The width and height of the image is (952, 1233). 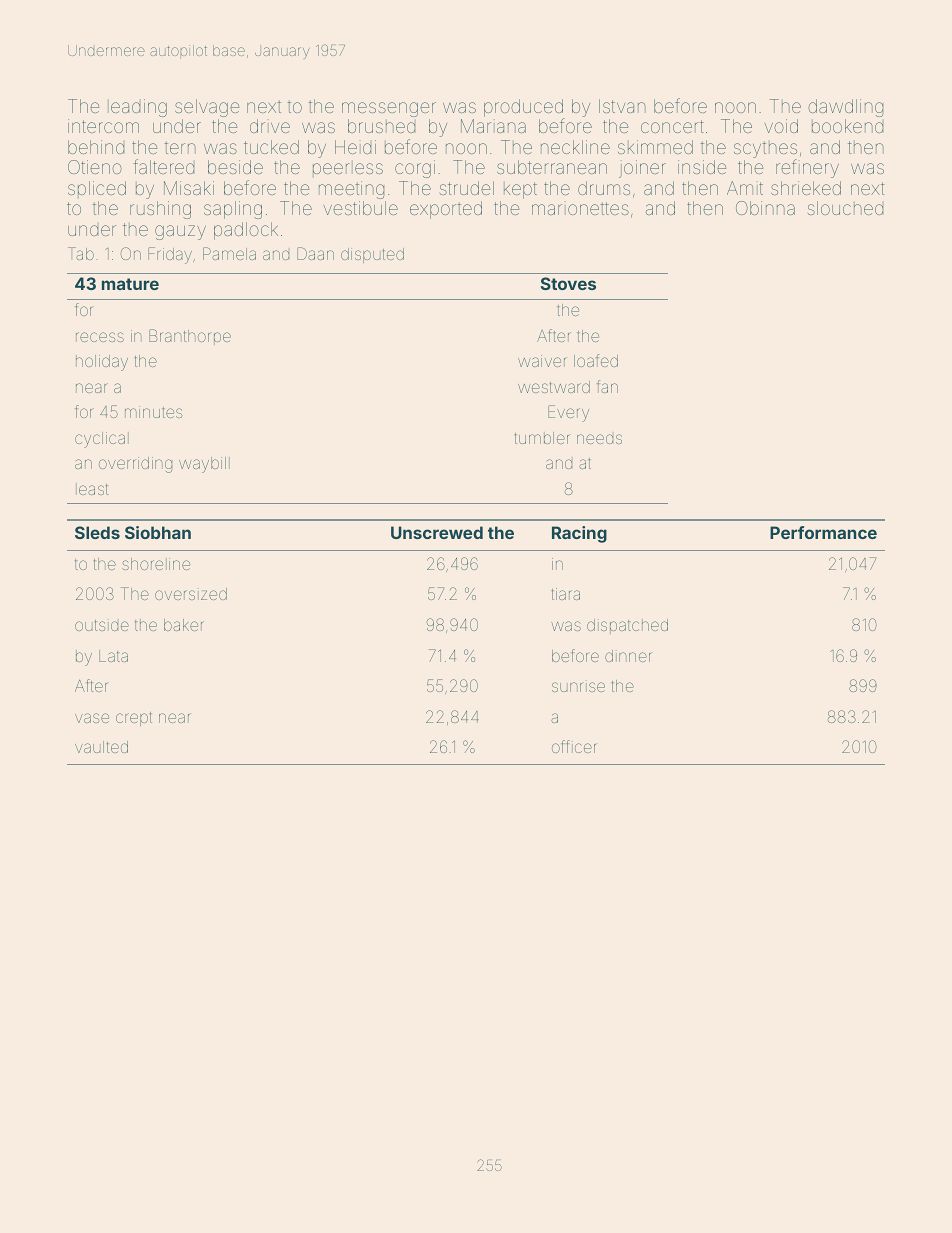 What do you see at coordinates (823, 532) in the image?
I see `Performance` at bounding box center [823, 532].
